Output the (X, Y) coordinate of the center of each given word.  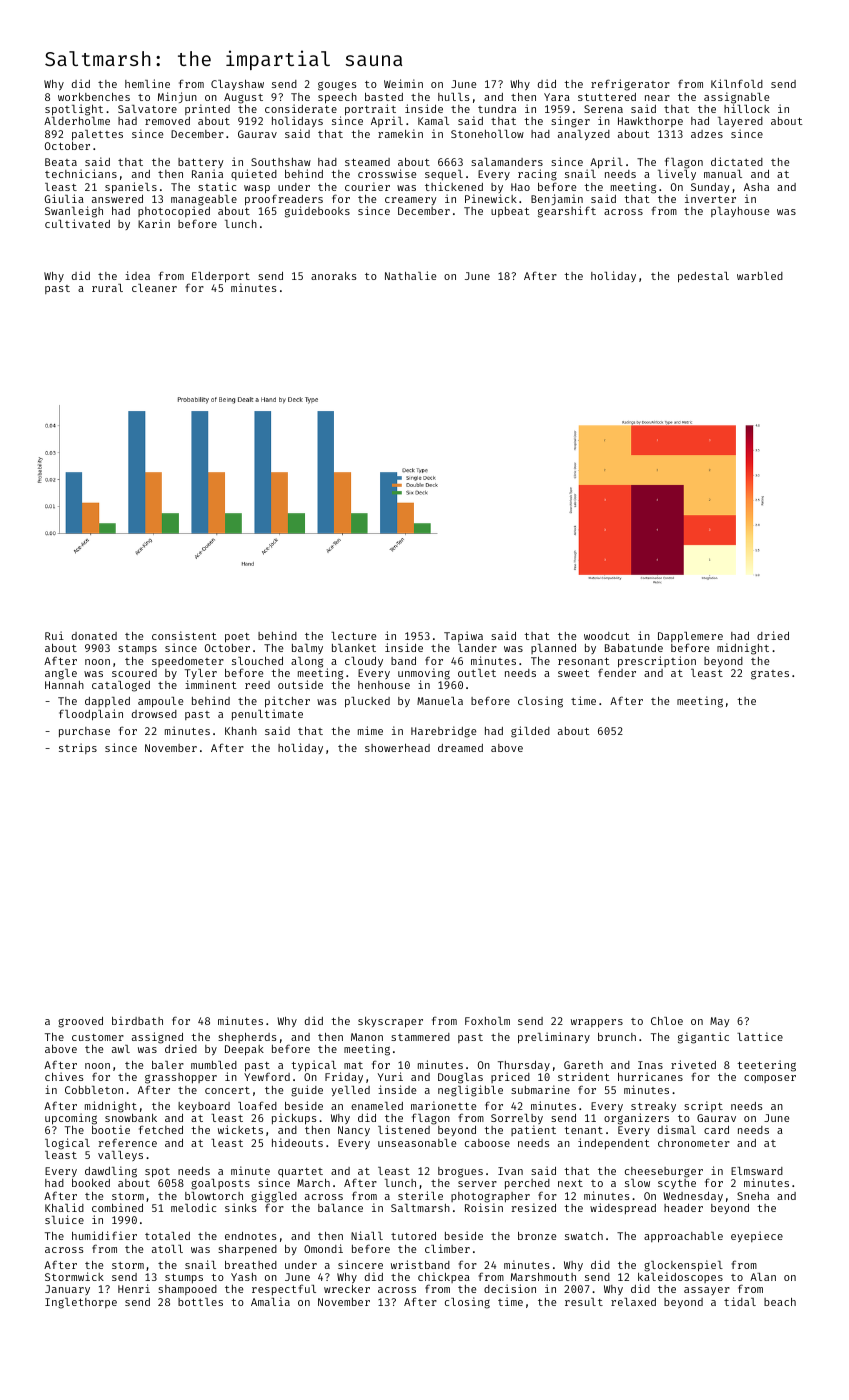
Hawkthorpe (650, 122)
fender (617, 672)
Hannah (64, 685)
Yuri (390, 1076)
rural (107, 288)
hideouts (297, 1142)
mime (370, 730)
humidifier (104, 1235)
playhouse (740, 212)
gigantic (703, 1038)
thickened (454, 186)
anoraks (334, 276)
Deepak (244, 1050)
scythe (677, 1184)
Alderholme (77, 121)
